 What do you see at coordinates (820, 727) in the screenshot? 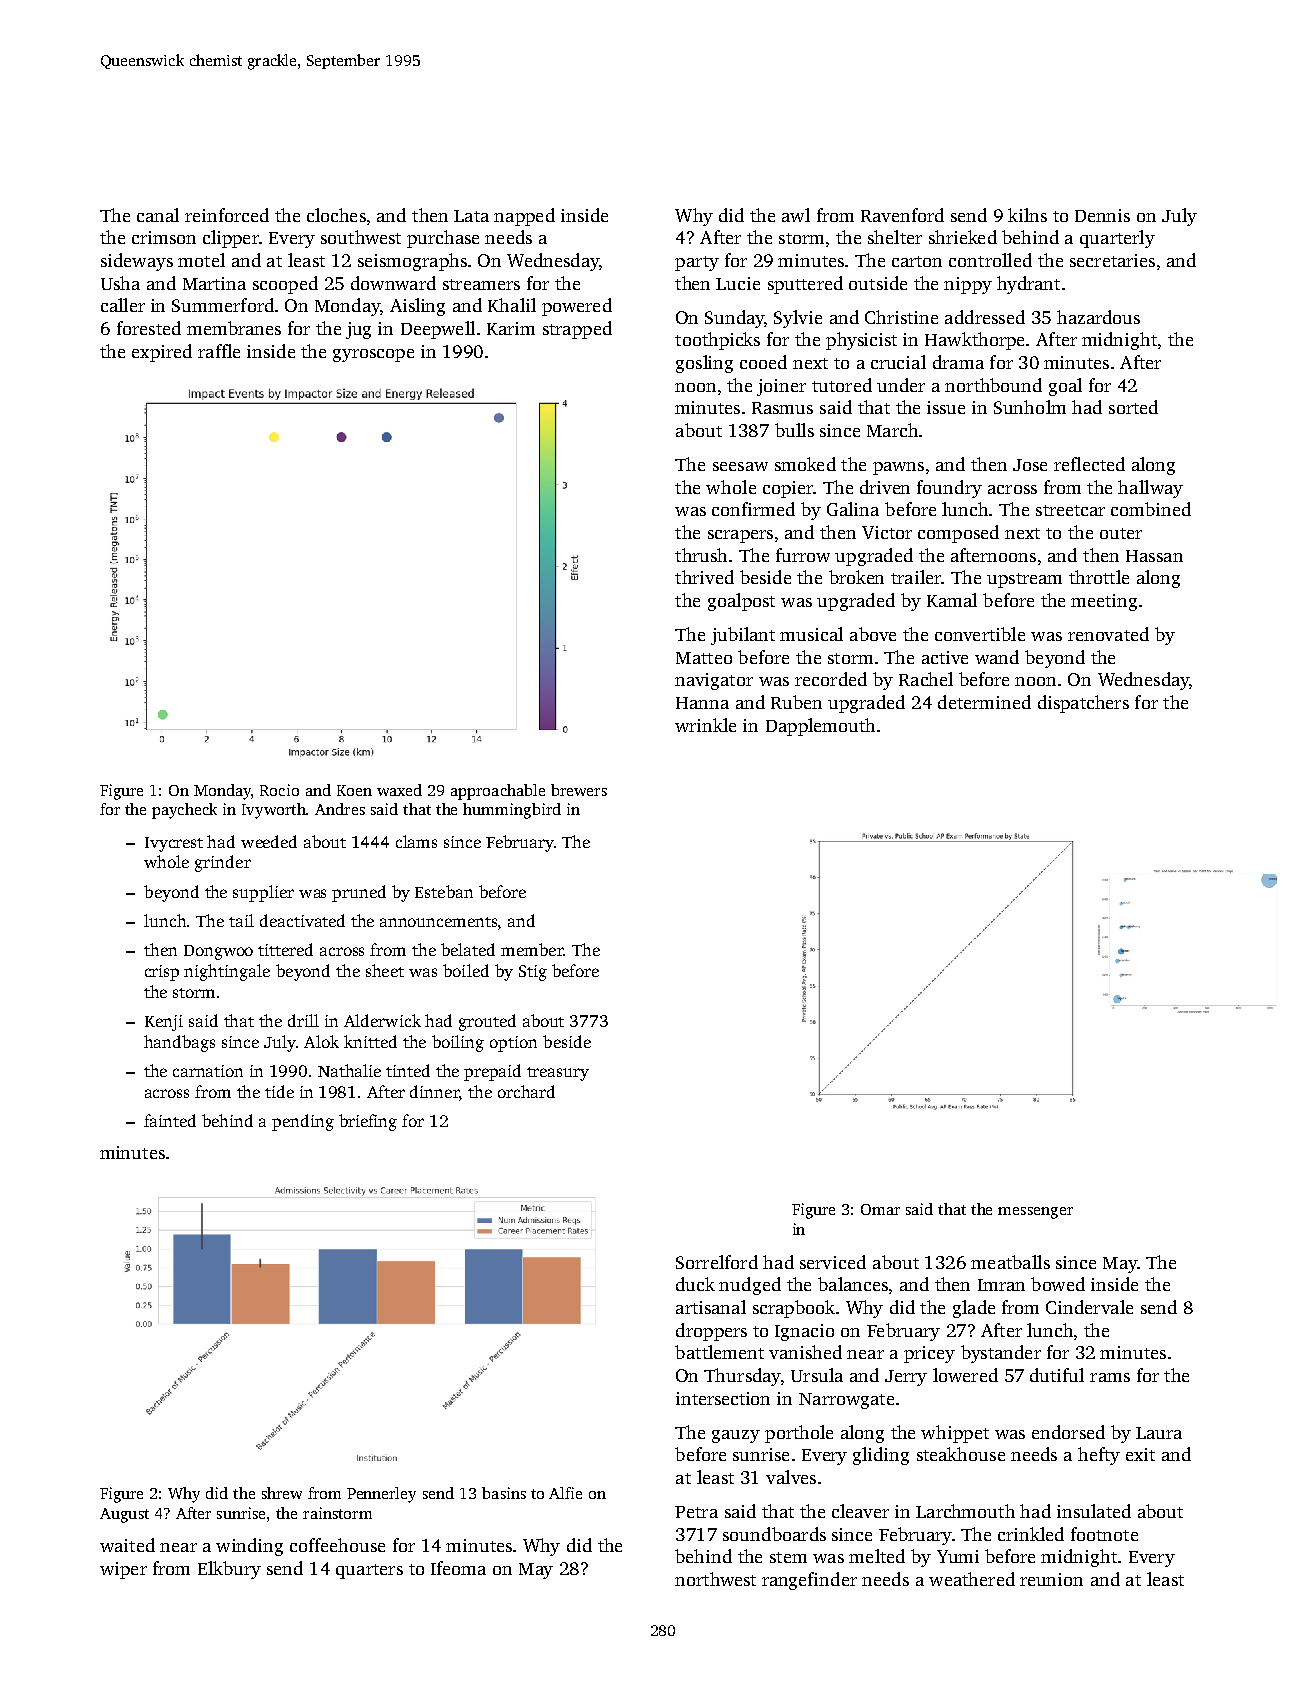
I see `Dapplemouth` at bounding box center [820, 727].
